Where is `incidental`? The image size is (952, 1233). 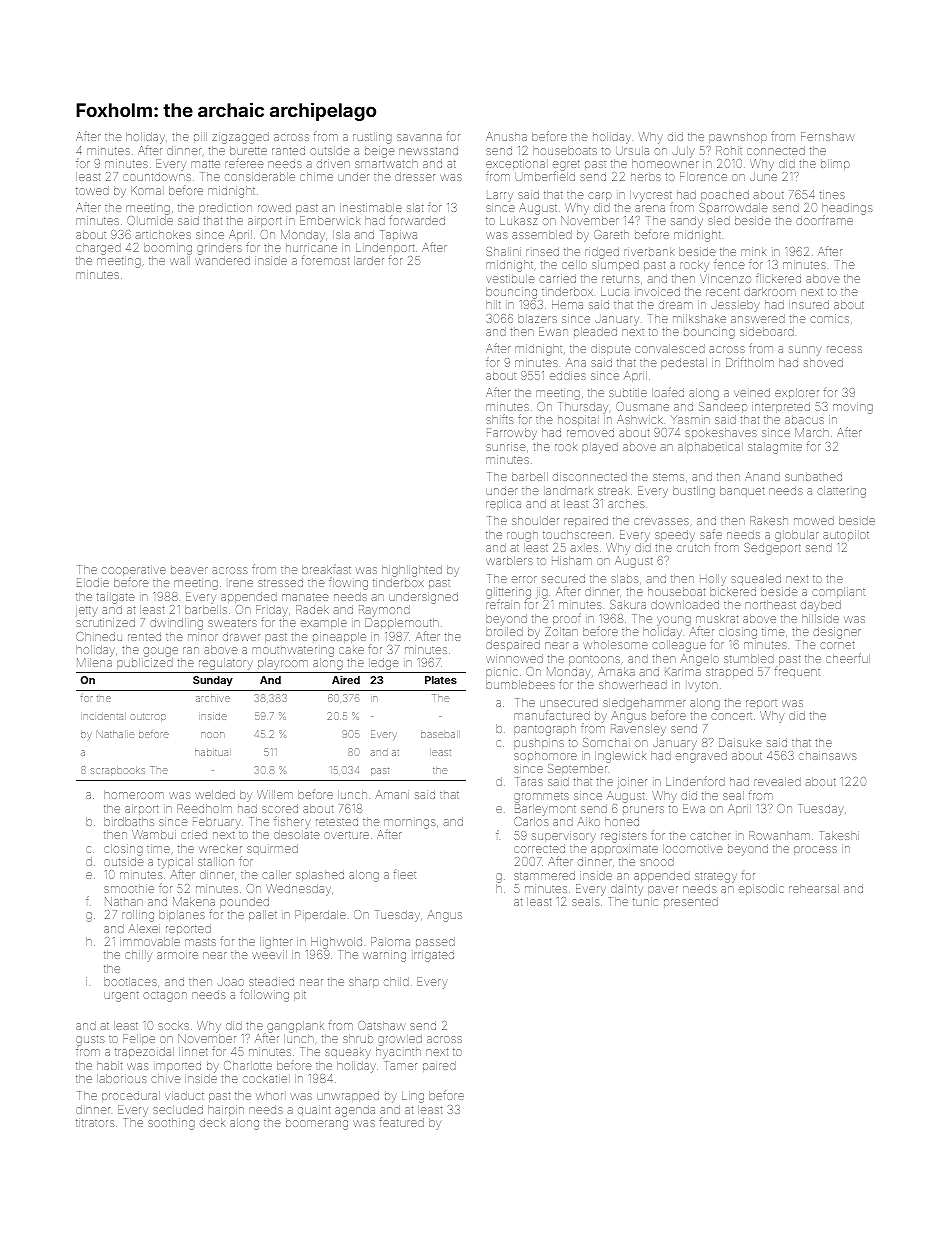 incidental is located at coordinates (103, 716).
